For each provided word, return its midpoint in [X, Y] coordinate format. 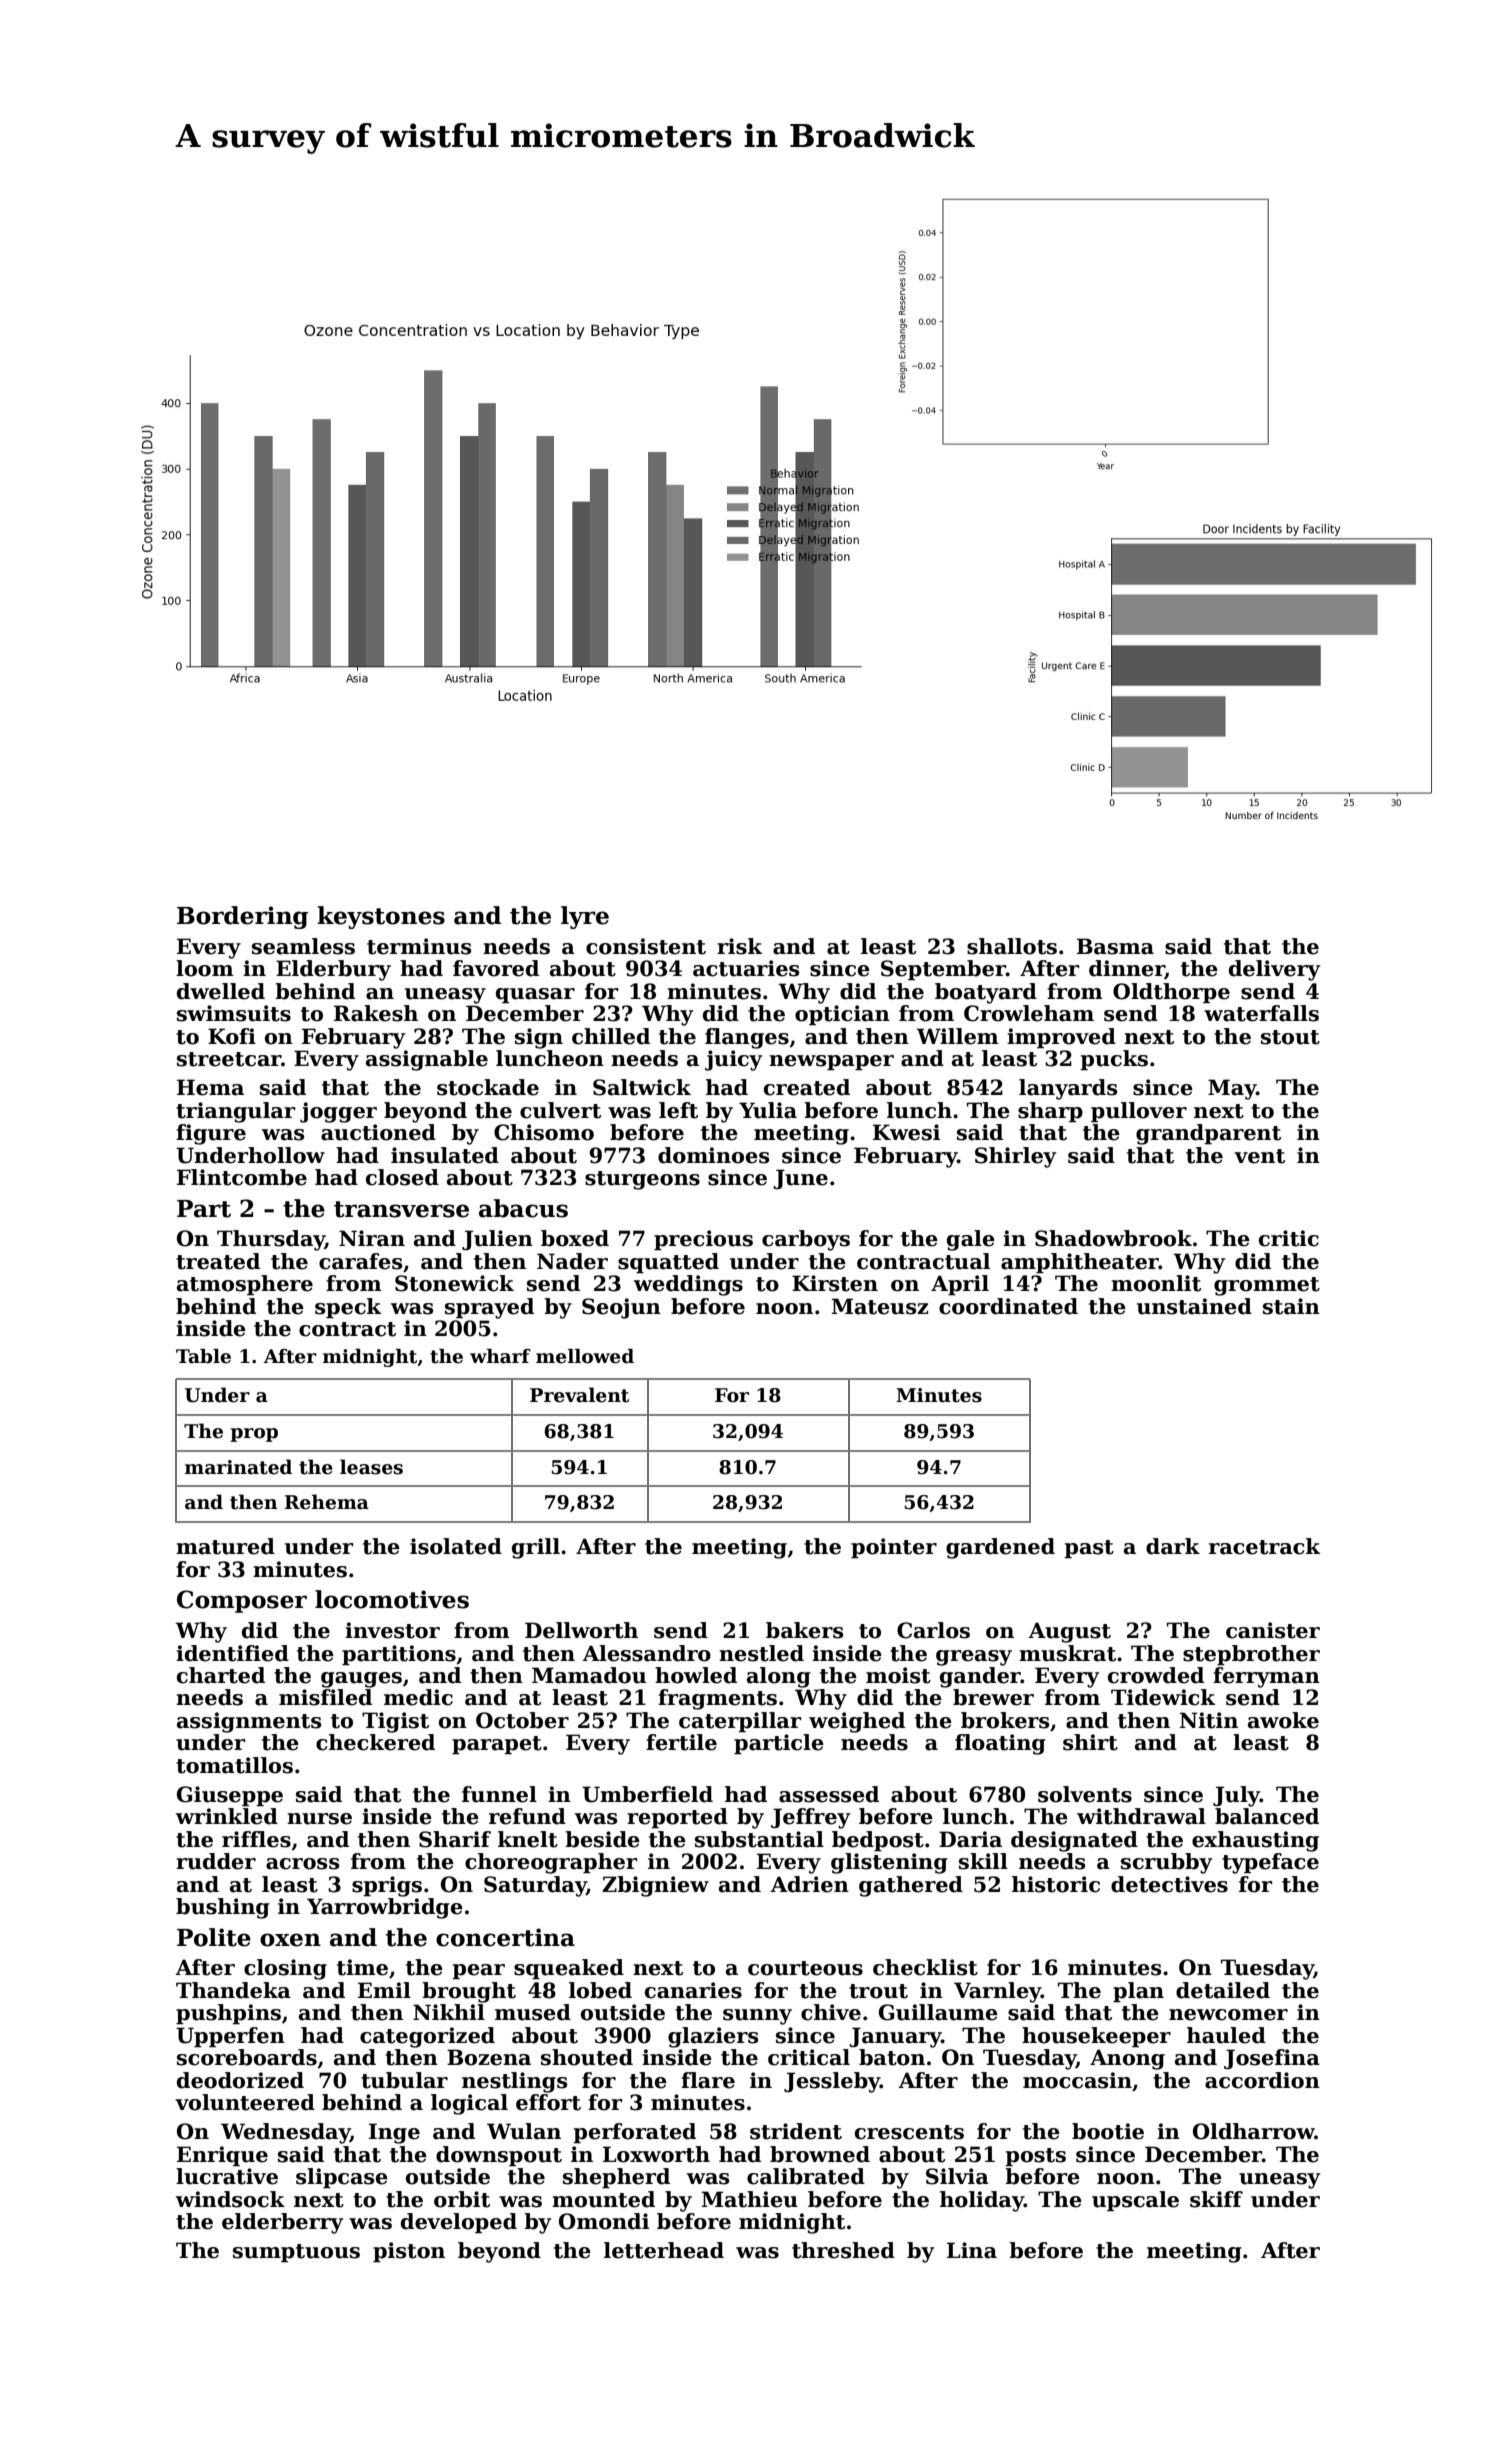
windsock [230, 2199]
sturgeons [642, 1180]
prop [254, 1435]
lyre [585, 917]
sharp [1050, 1112]
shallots [1012, 946]
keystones [381, 917]
